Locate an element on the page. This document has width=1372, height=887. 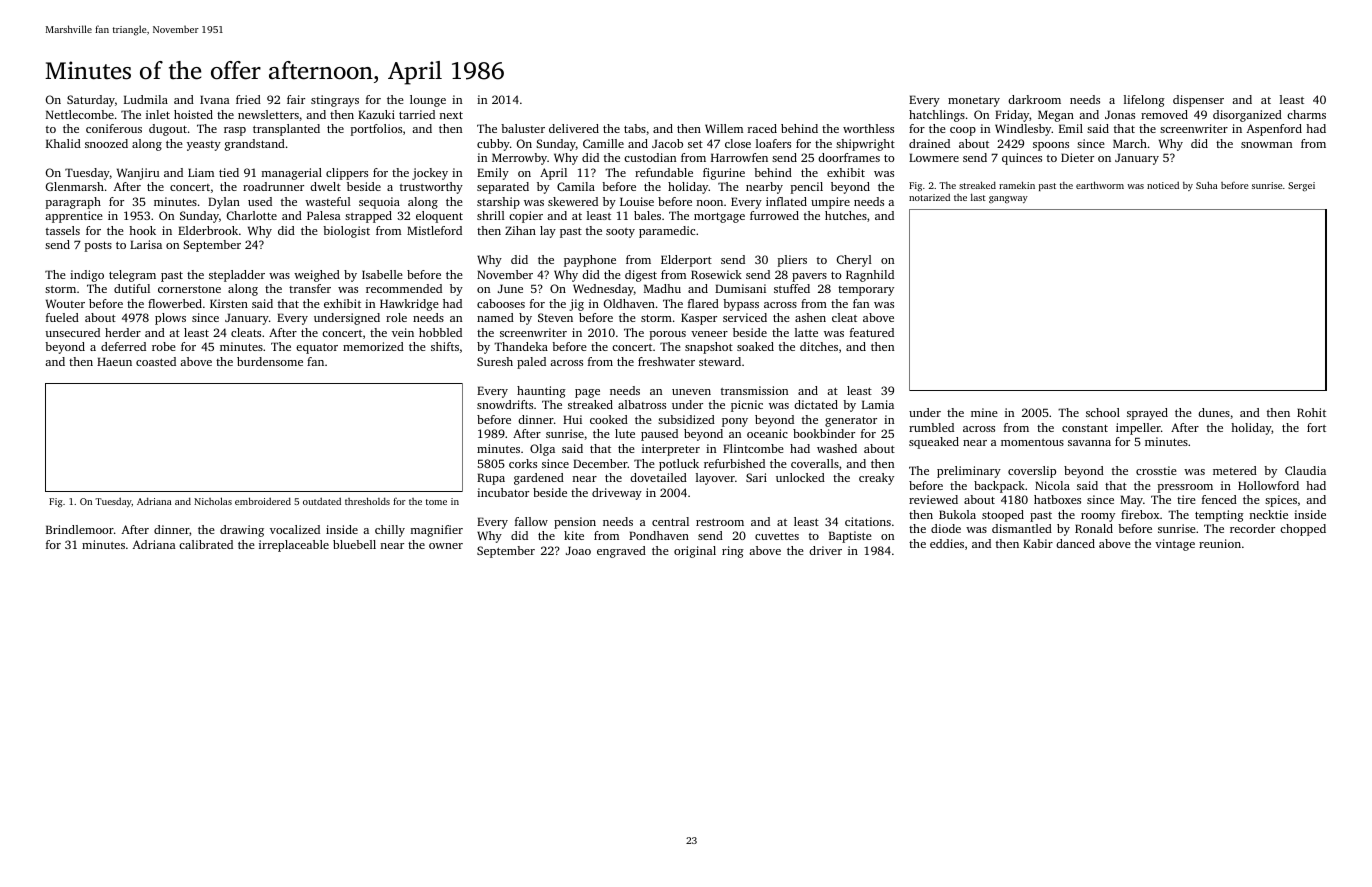
Sergei is located at coordinates (1301, 187).
